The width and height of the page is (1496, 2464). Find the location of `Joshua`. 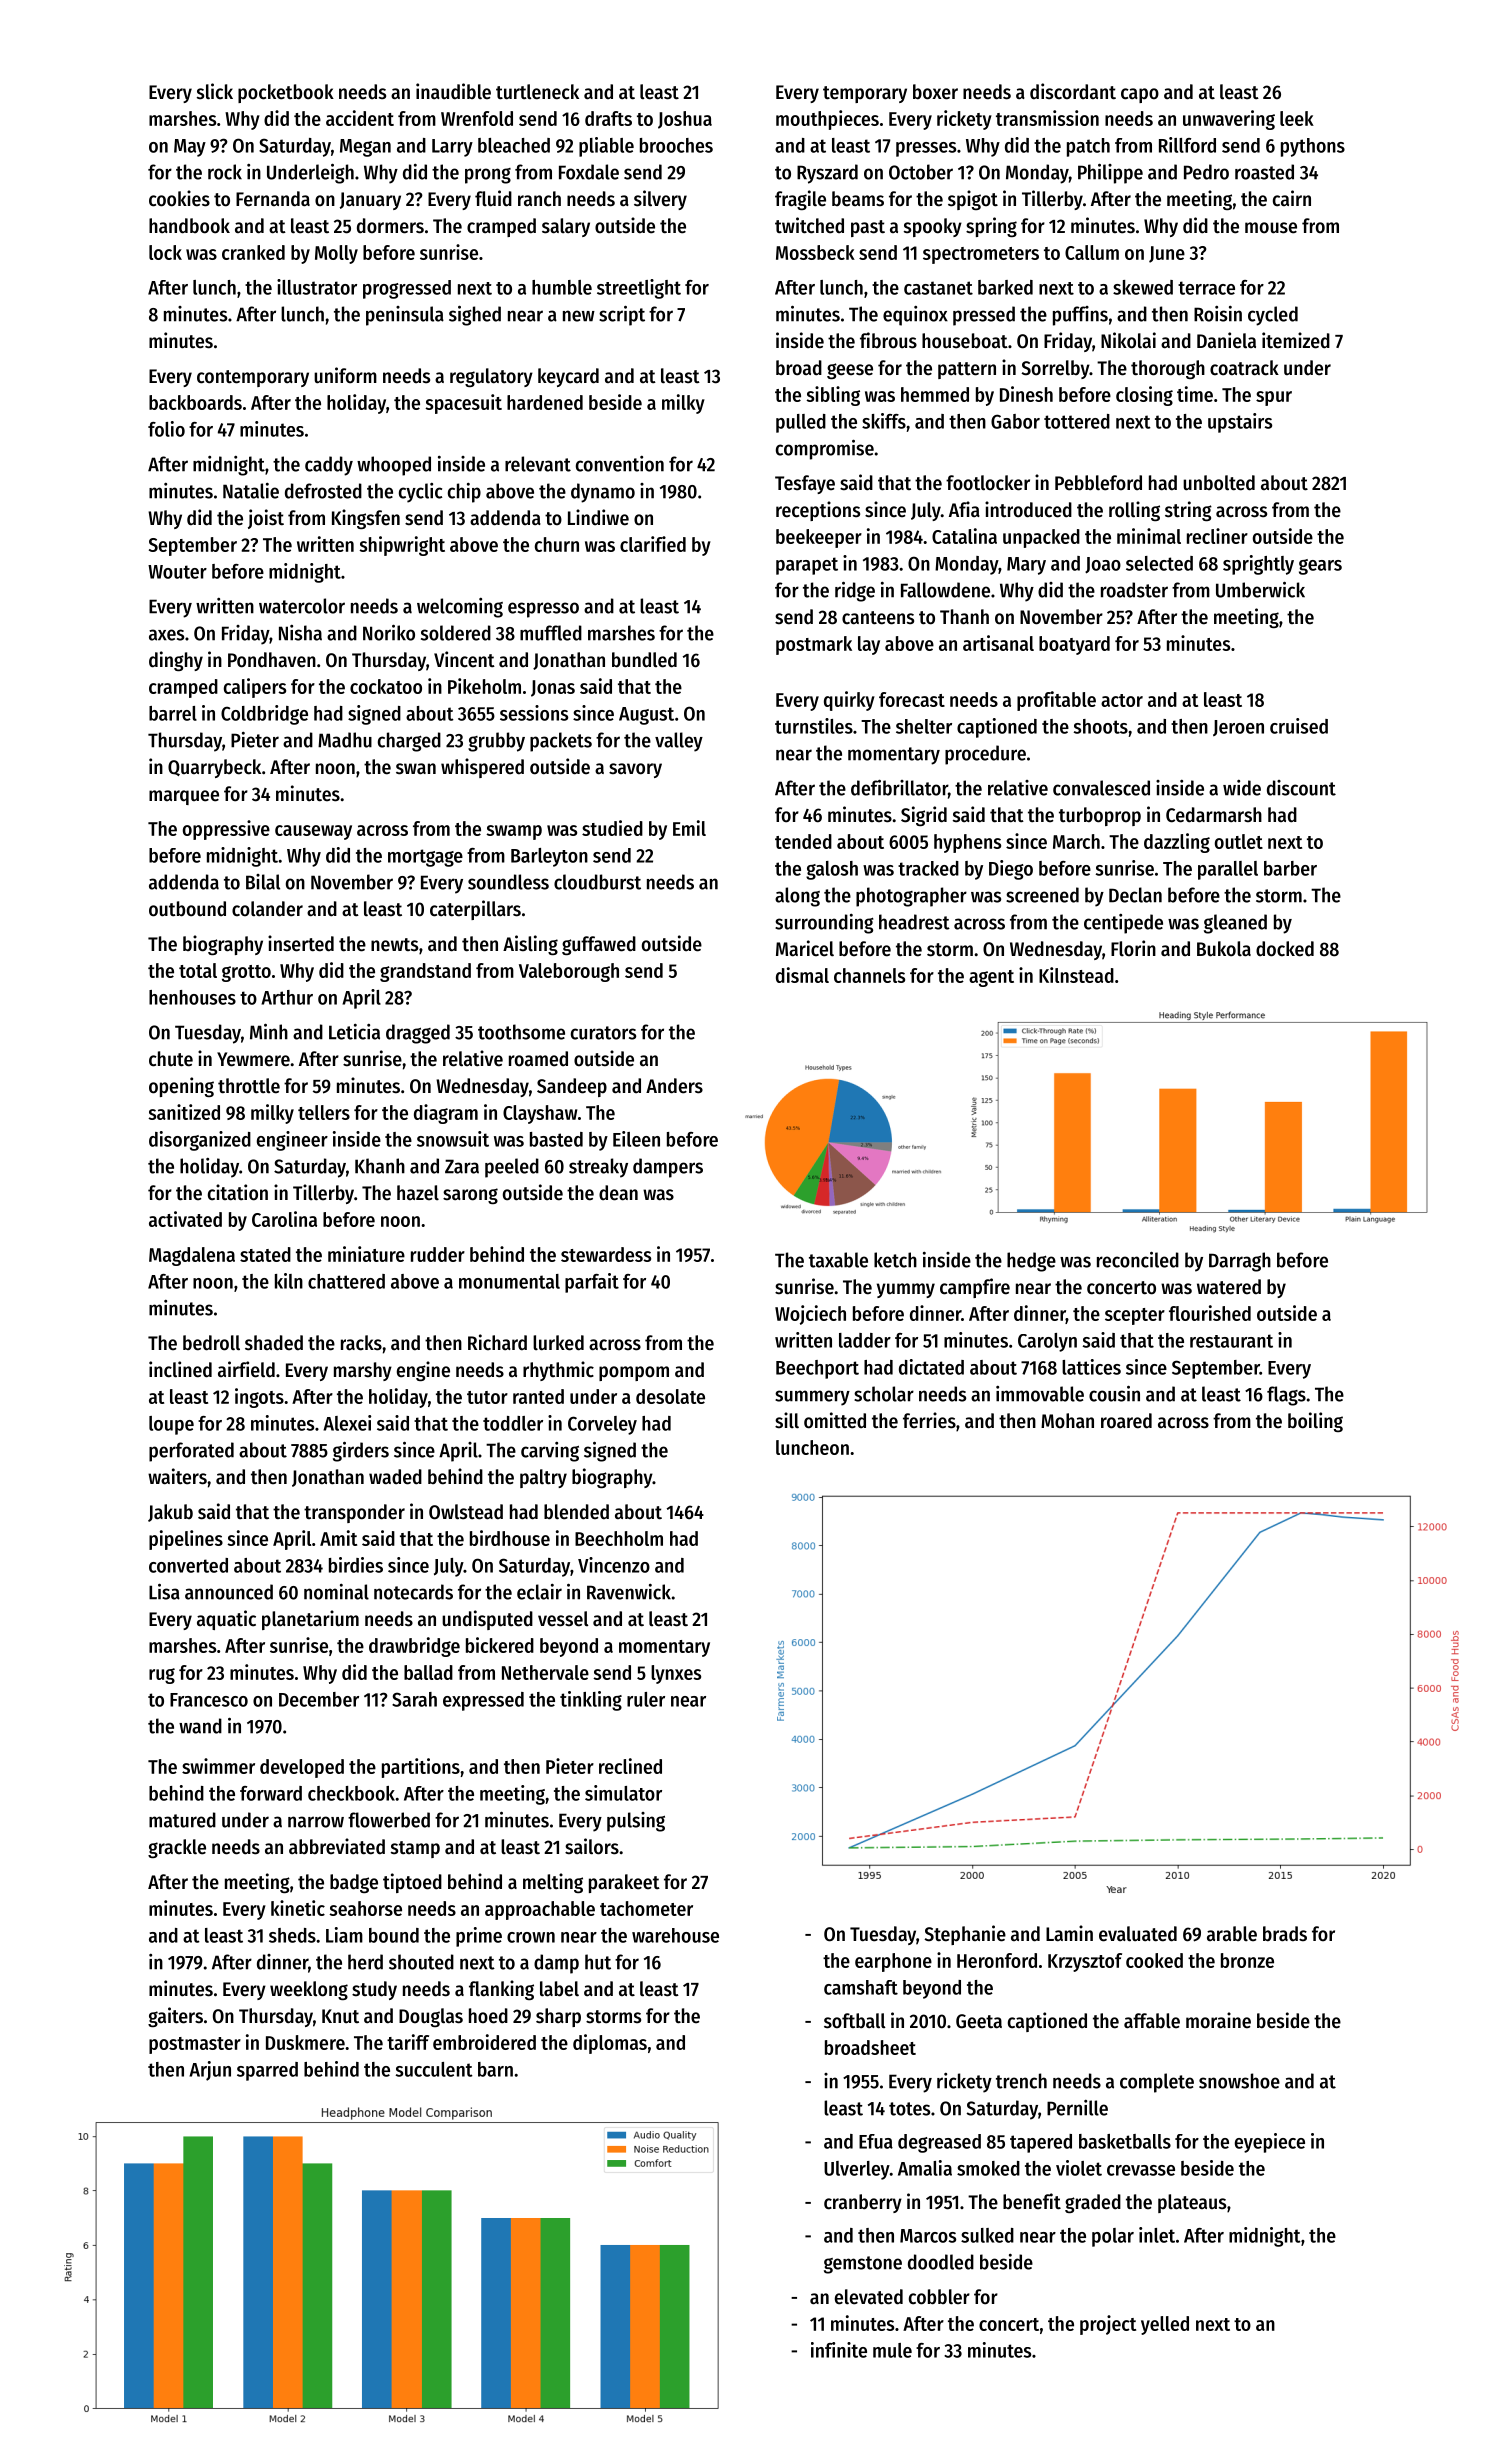

Joshua is located at coordinates (685, 120).
